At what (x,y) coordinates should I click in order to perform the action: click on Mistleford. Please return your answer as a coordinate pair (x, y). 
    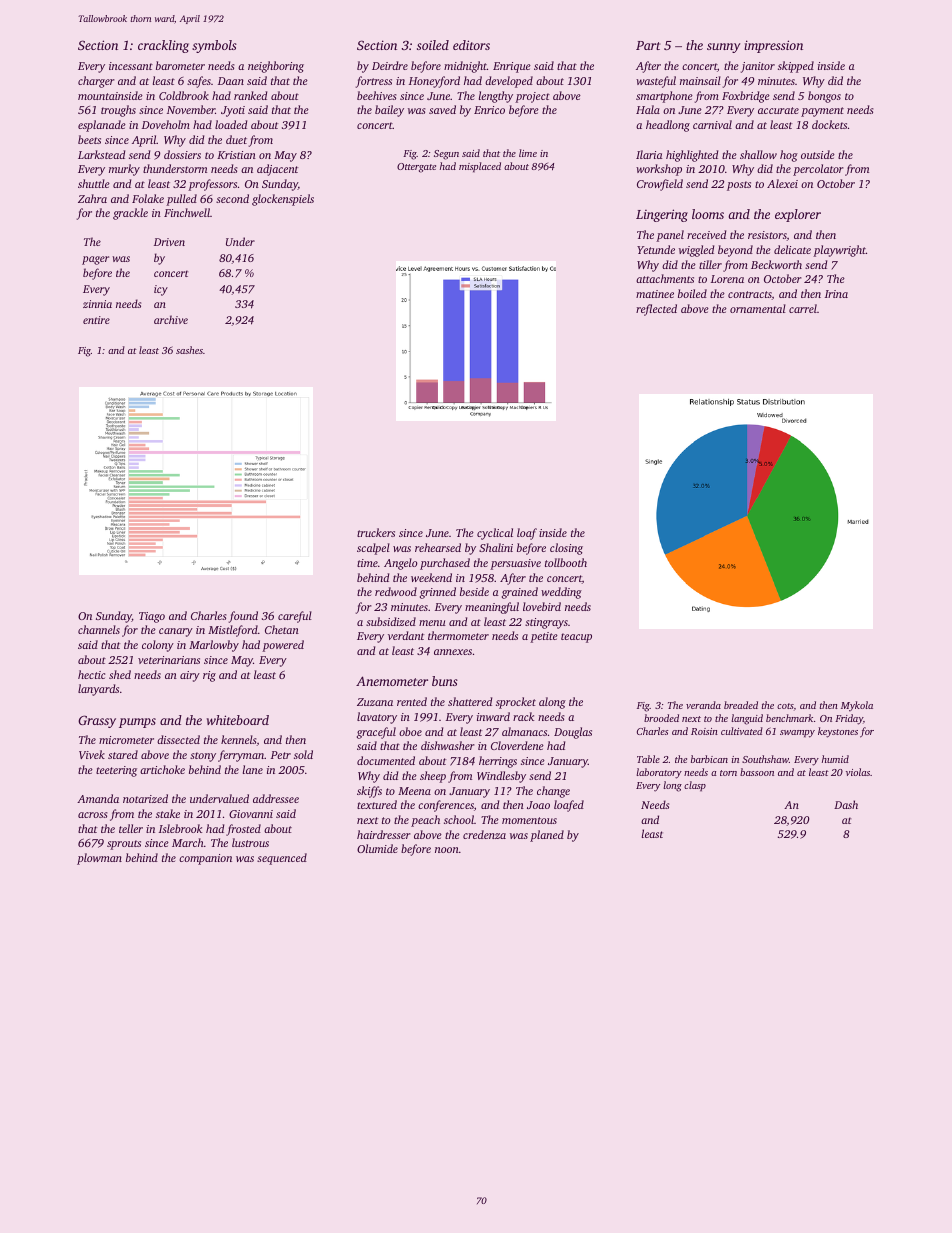
    Looking at the image, I should click on (233, 631).
